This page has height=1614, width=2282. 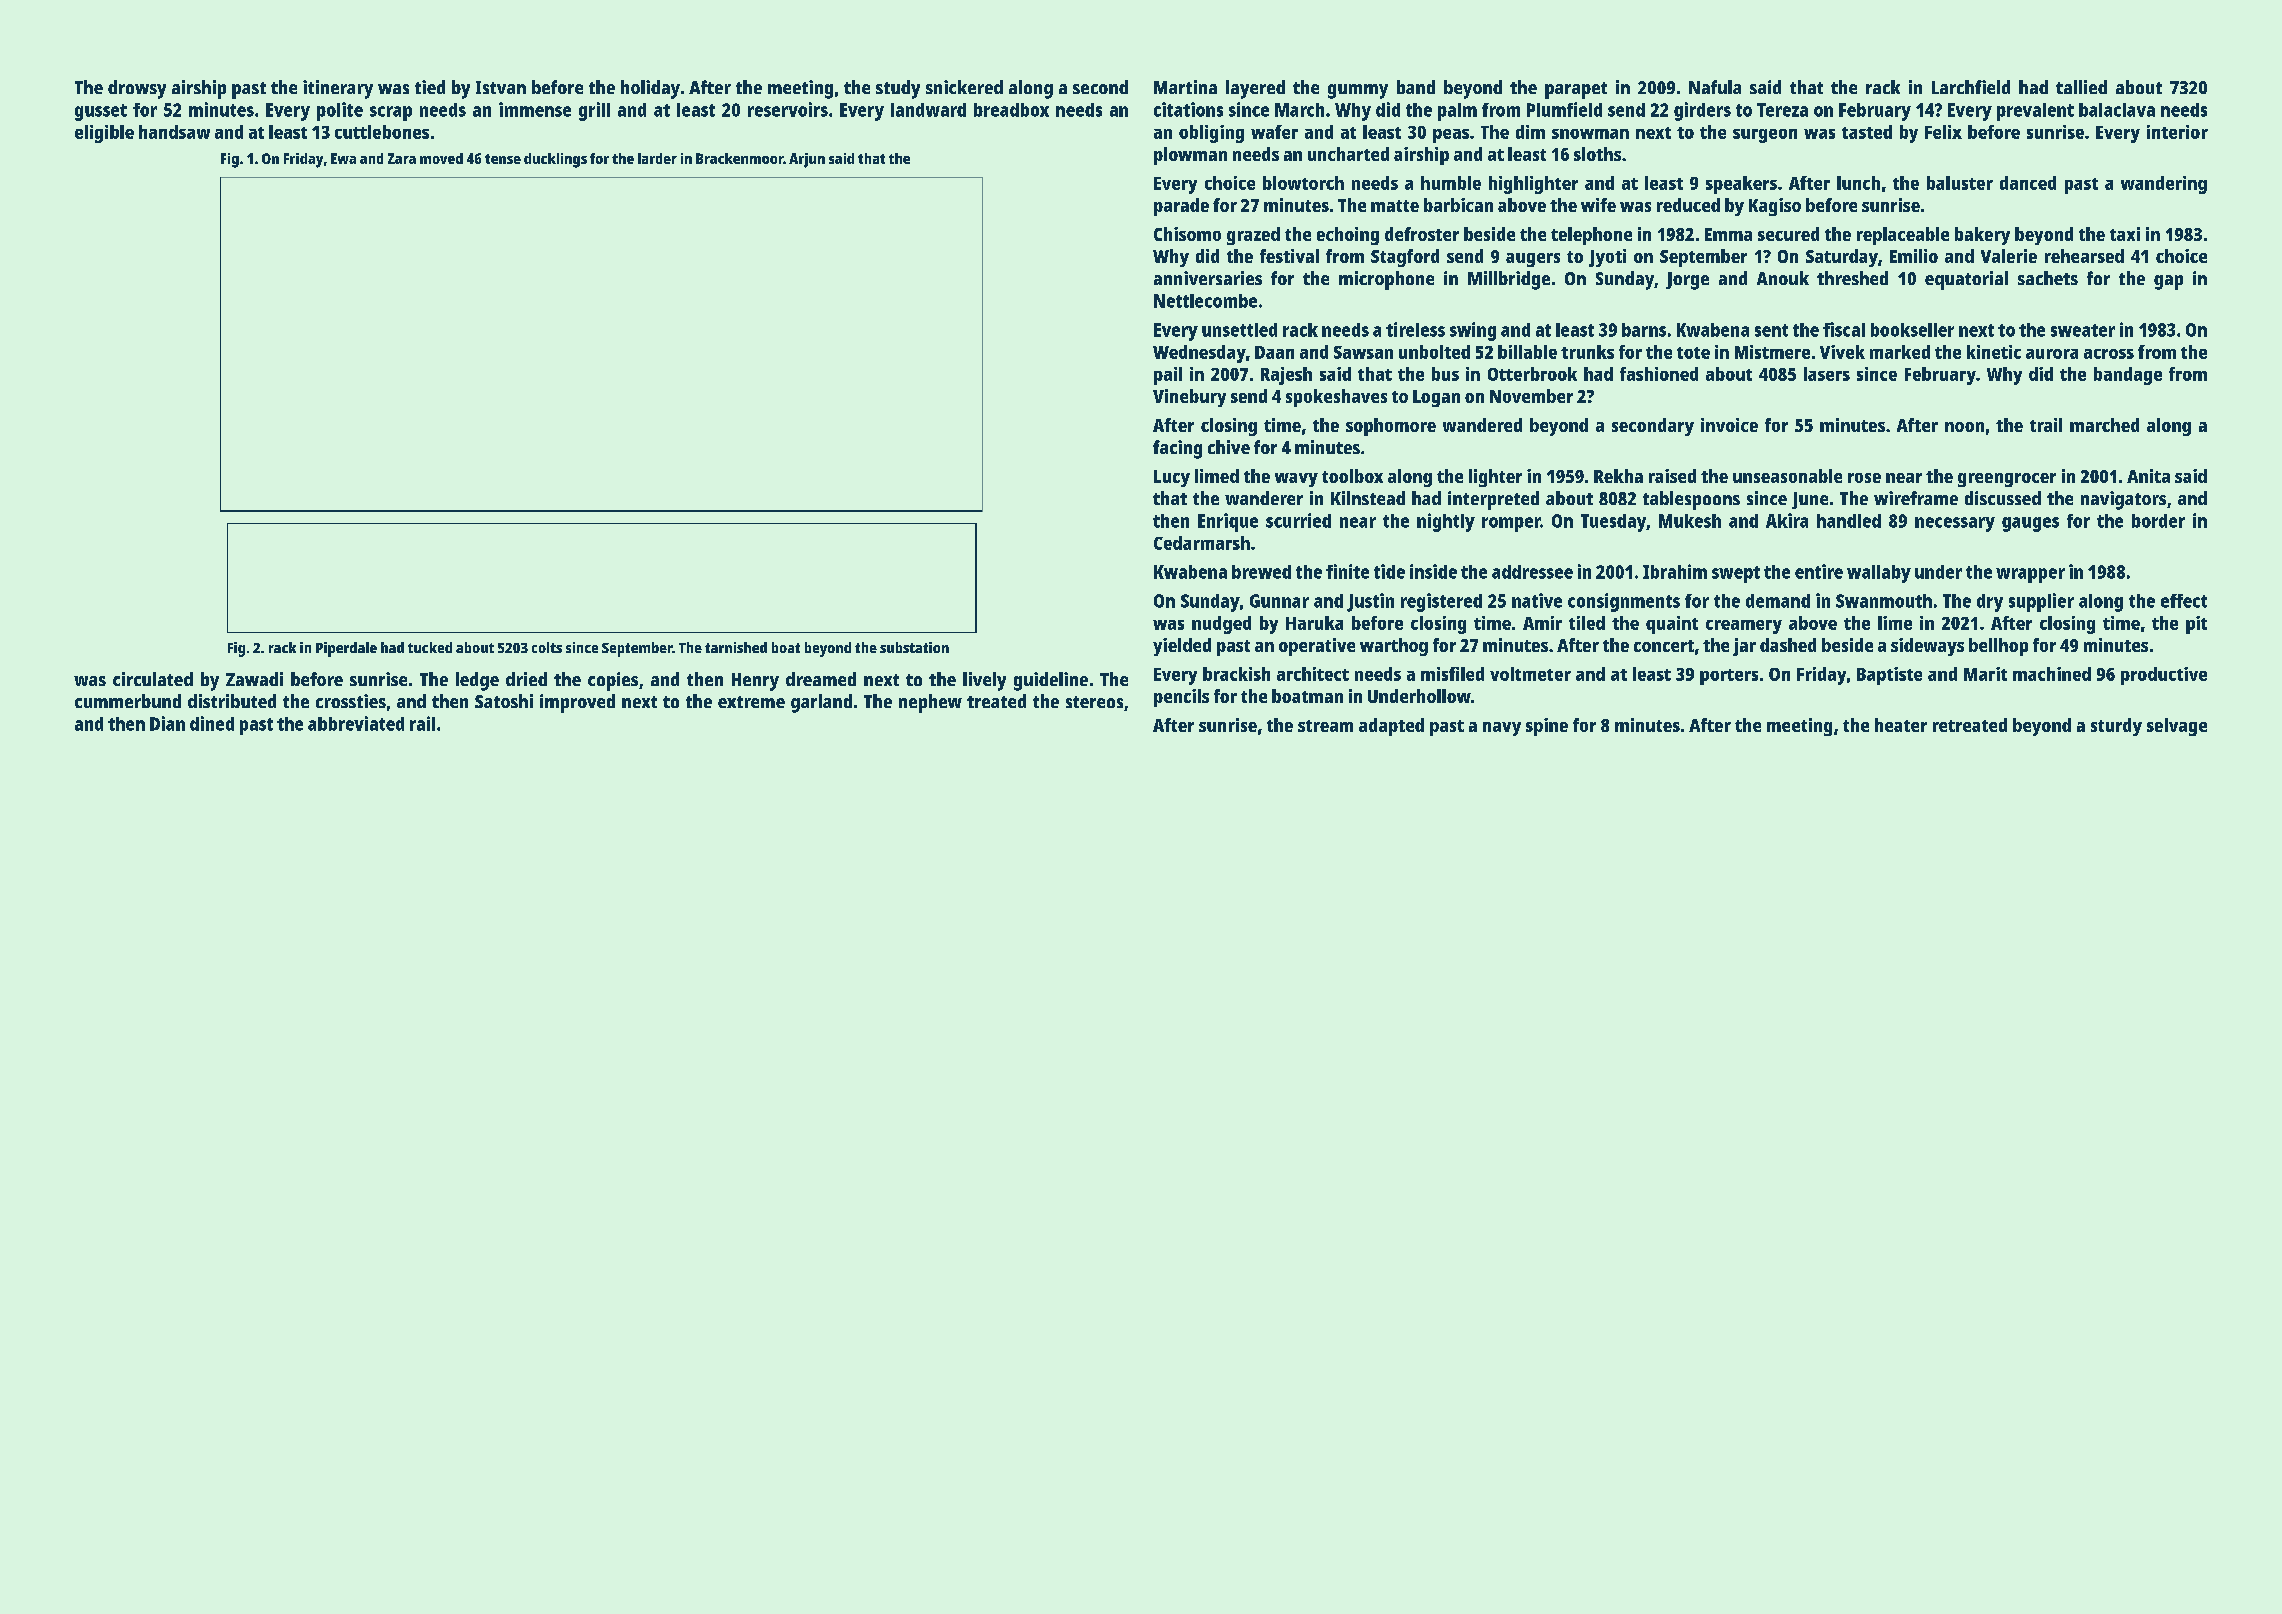 What do you see at coordinates (914, 647) in the page?
I see `substation` at bounding box center [914, 647].
